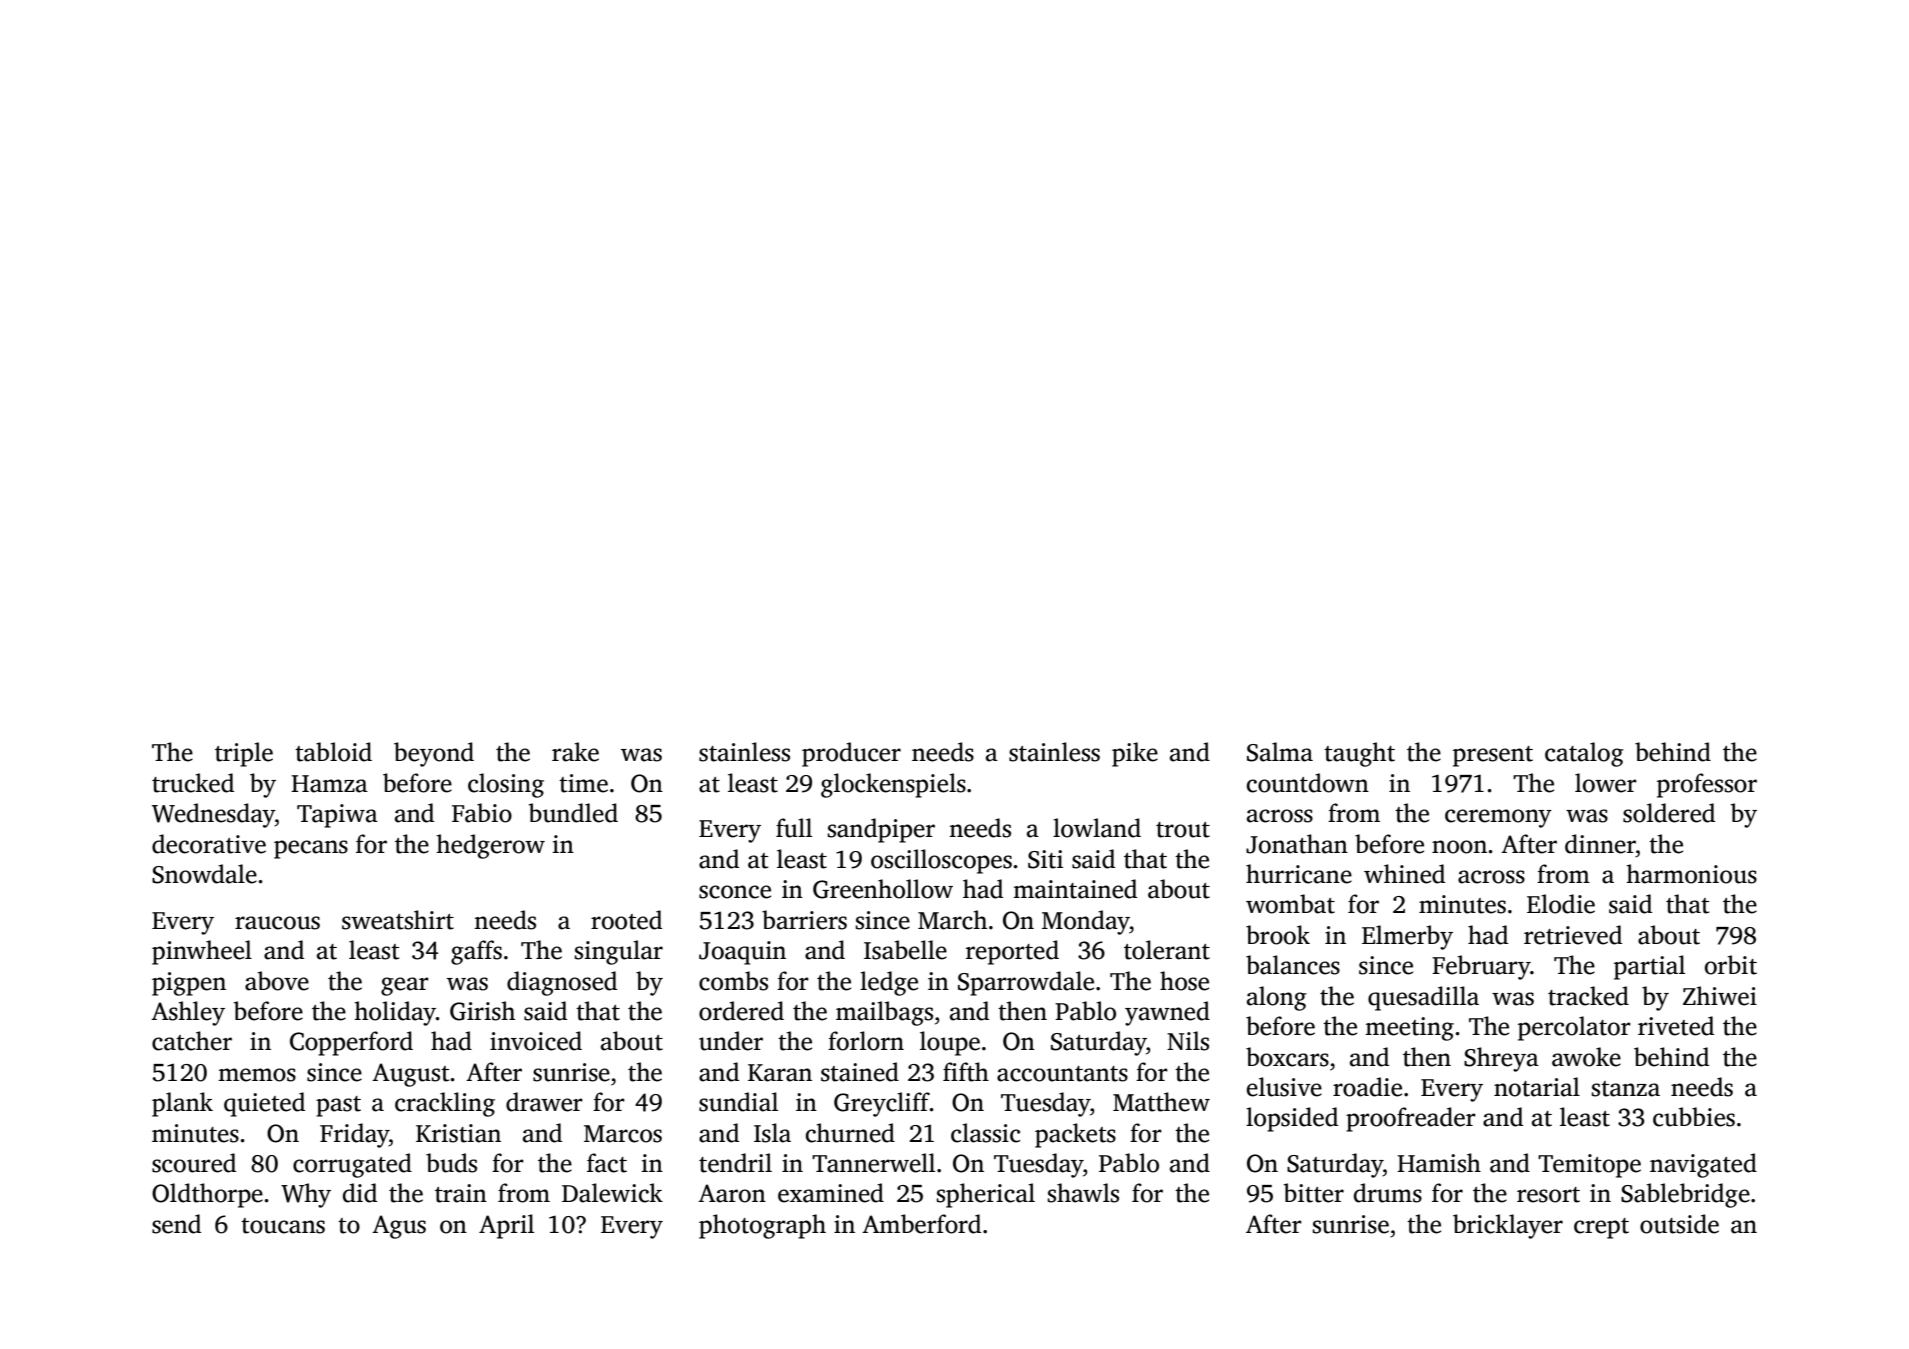 Image resolution: width=1909 pixels, height=1349 pixels. What do you see at coordinates (1584, 754) in the screenshot?
I see `catalog` at bounding box center [1584, 754].
